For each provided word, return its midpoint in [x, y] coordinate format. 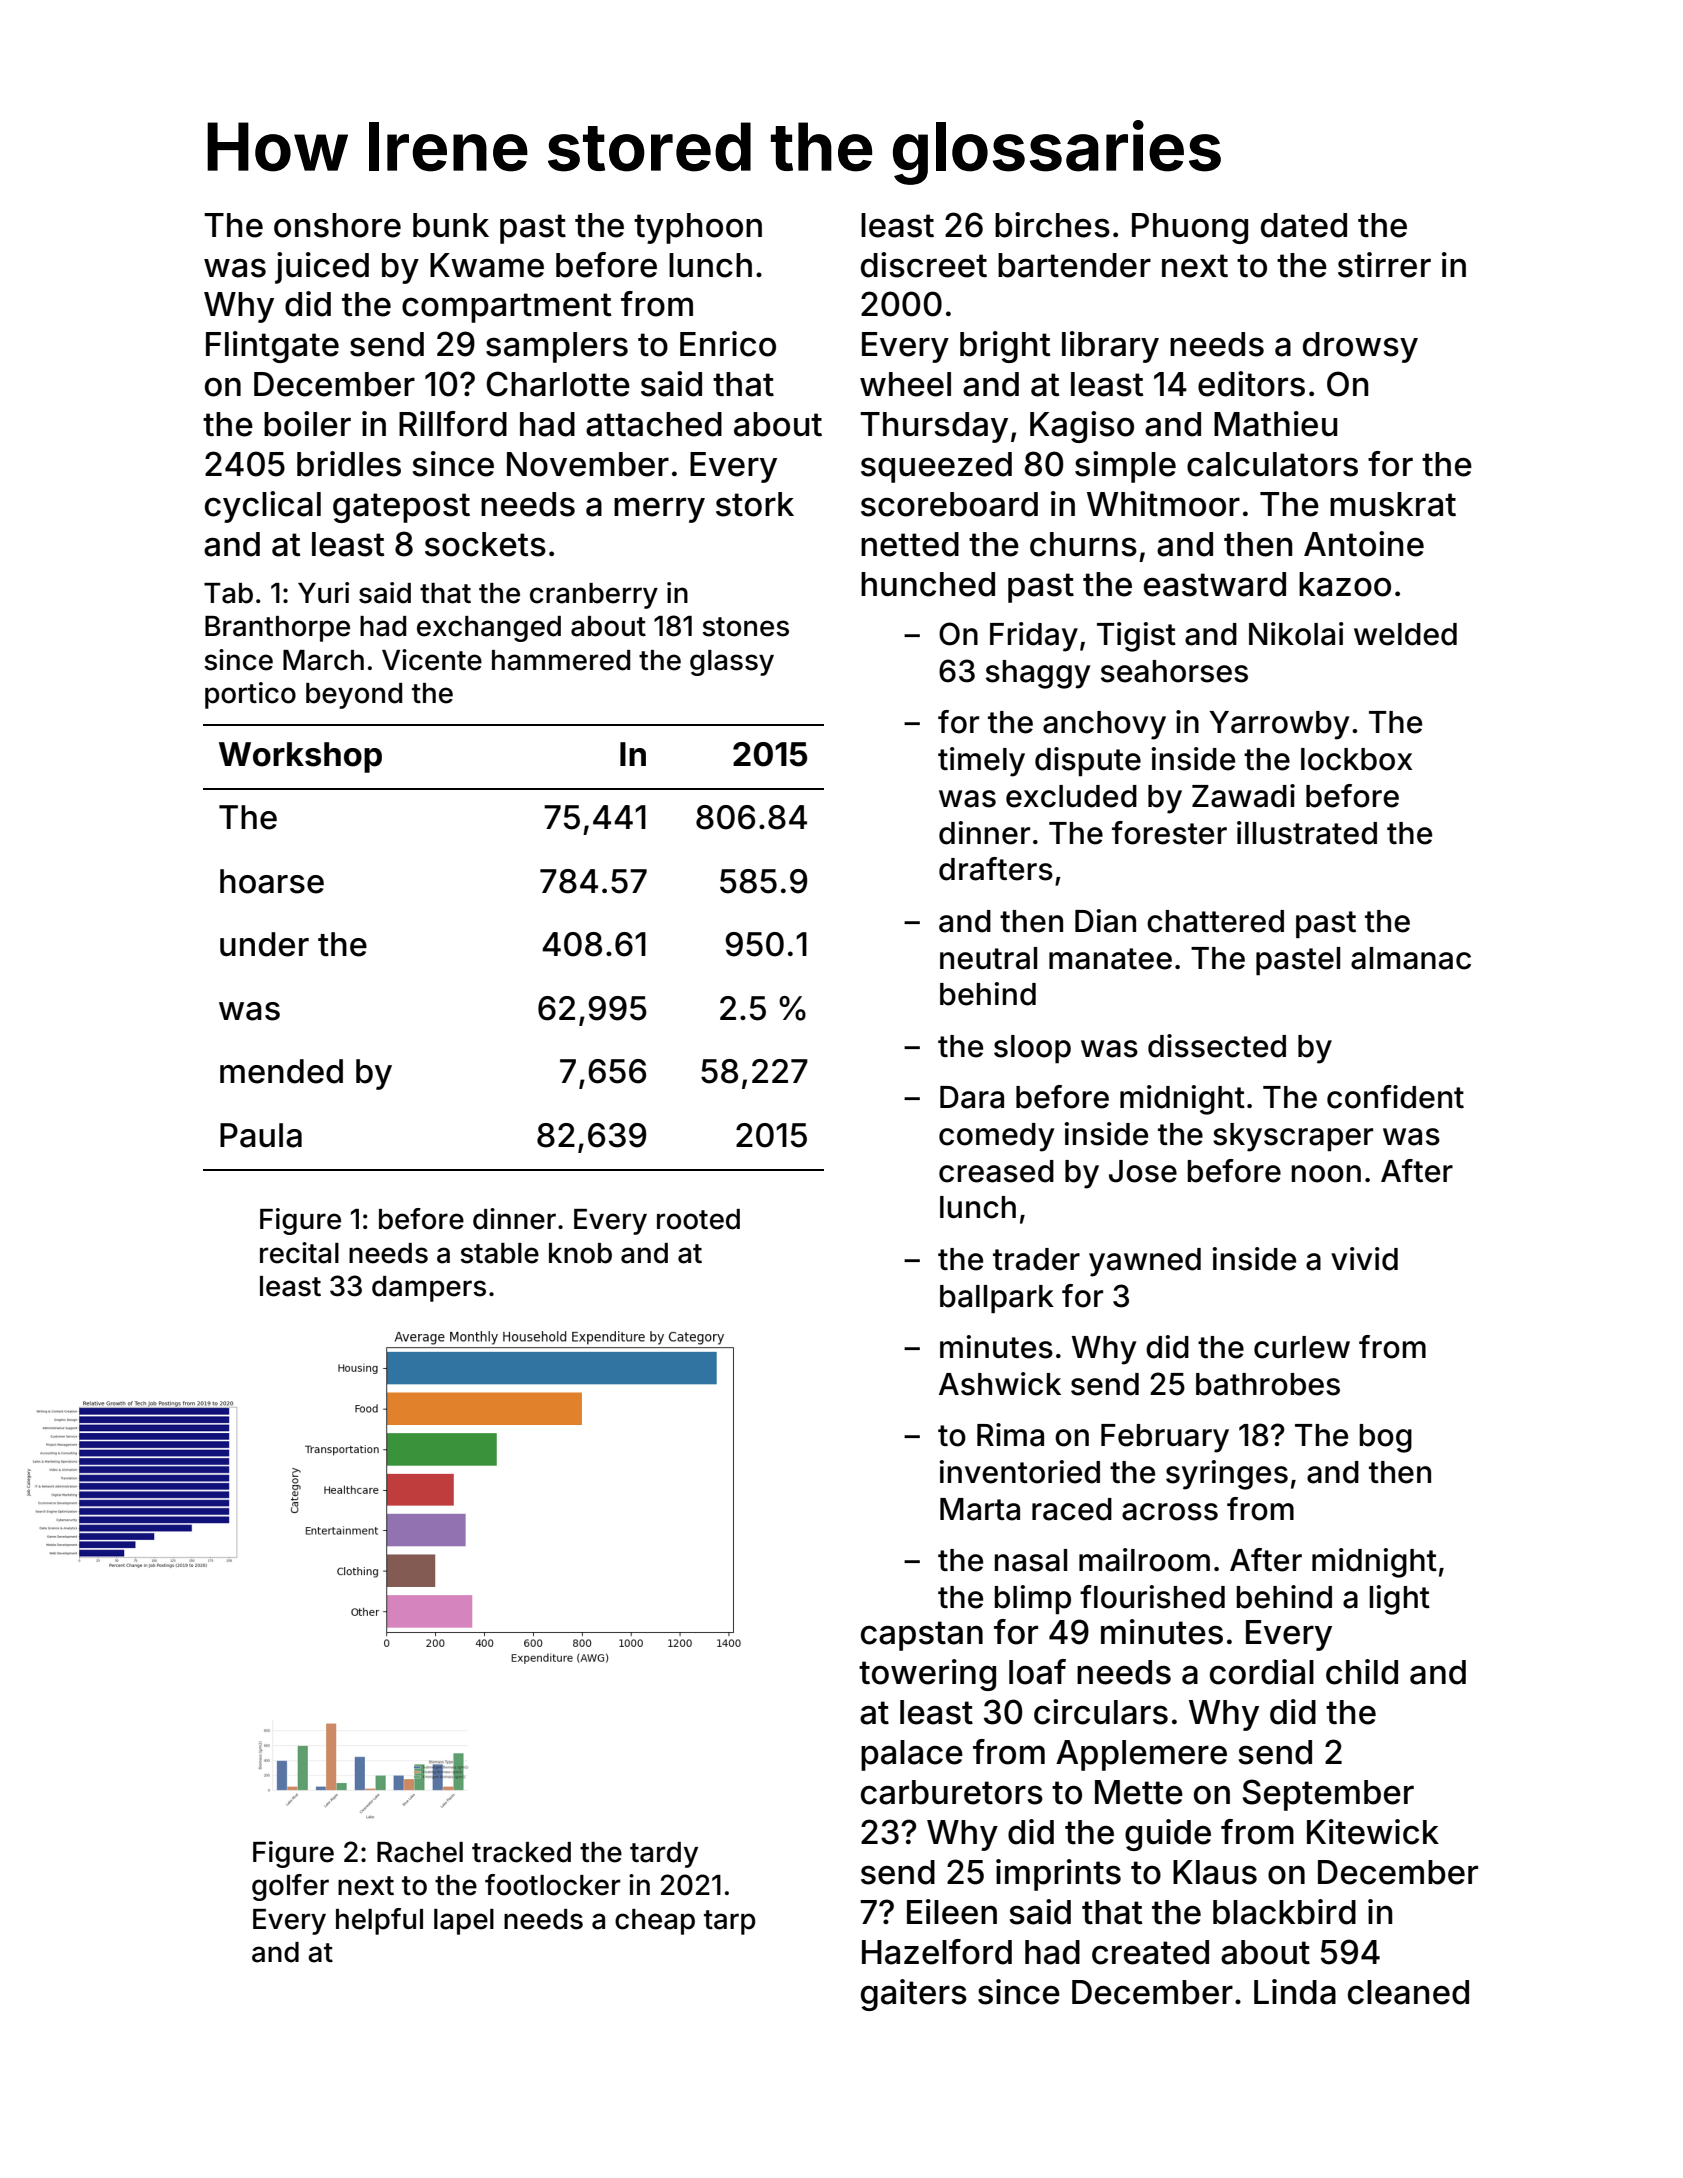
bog [1386, 1438]
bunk [451, 225]
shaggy [1038, 674]
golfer [290, 1887]
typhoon [698, 228]
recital [299, 1253]
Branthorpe [277, 629]
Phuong [1190, 228]
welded [1405, 634]
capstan [922, 1636]
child [1362, 1672]
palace [912, 1755]
